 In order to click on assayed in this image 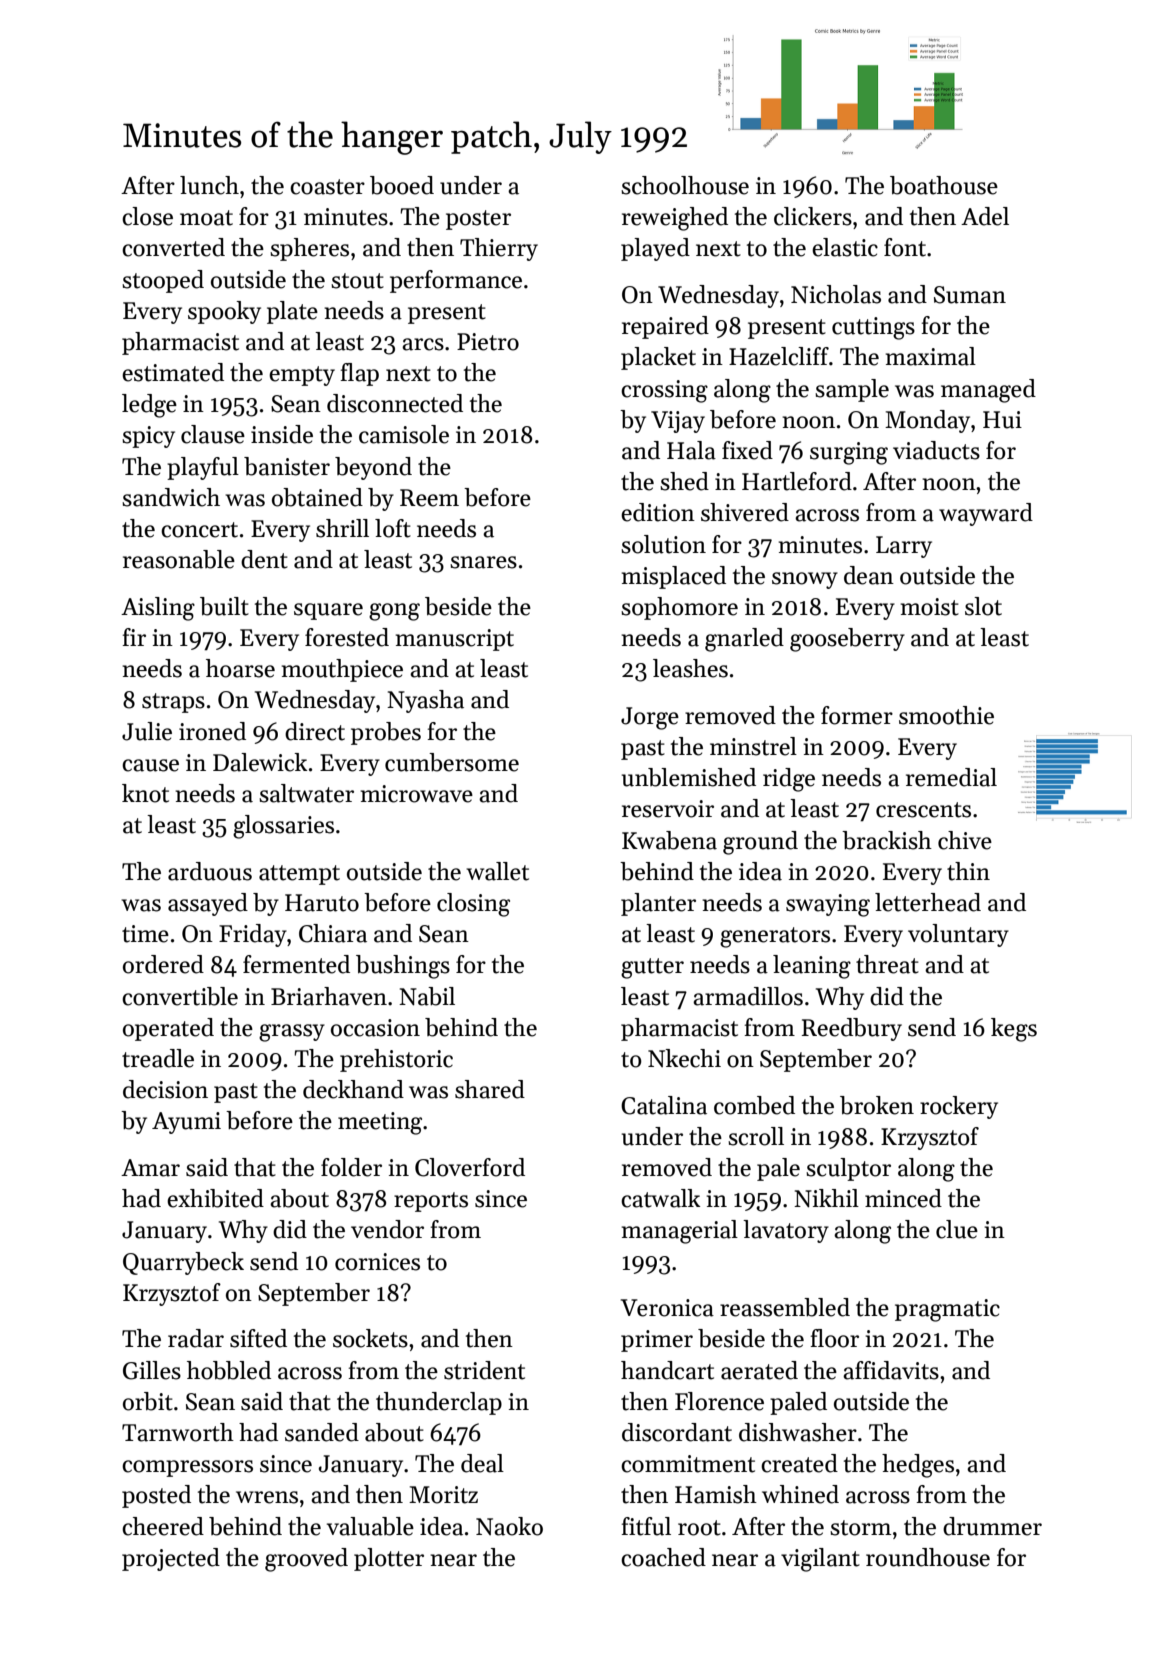, I will do `click(208, 904)`.
